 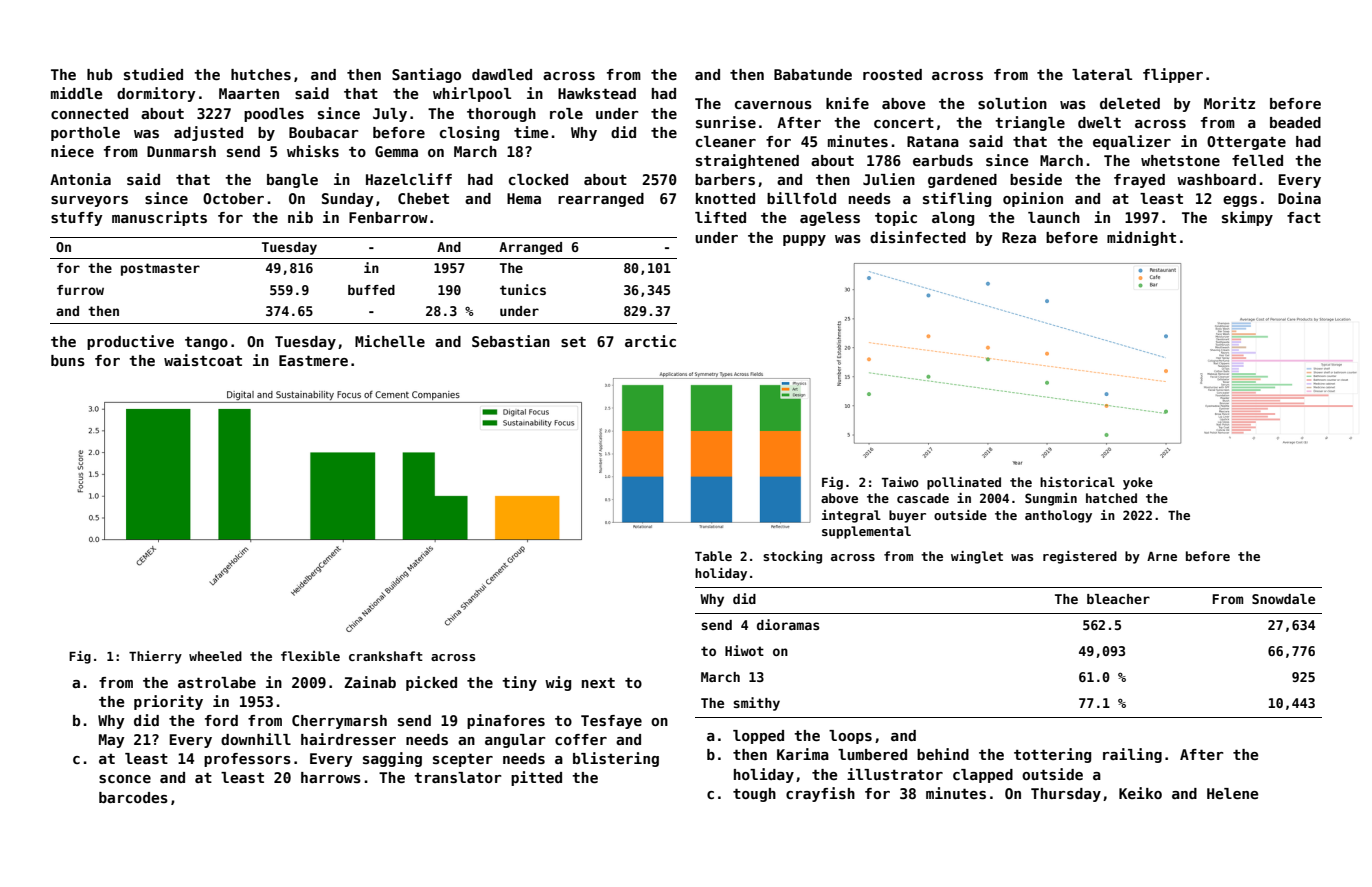 I want to click on integral, so click(x=851, y=516).
